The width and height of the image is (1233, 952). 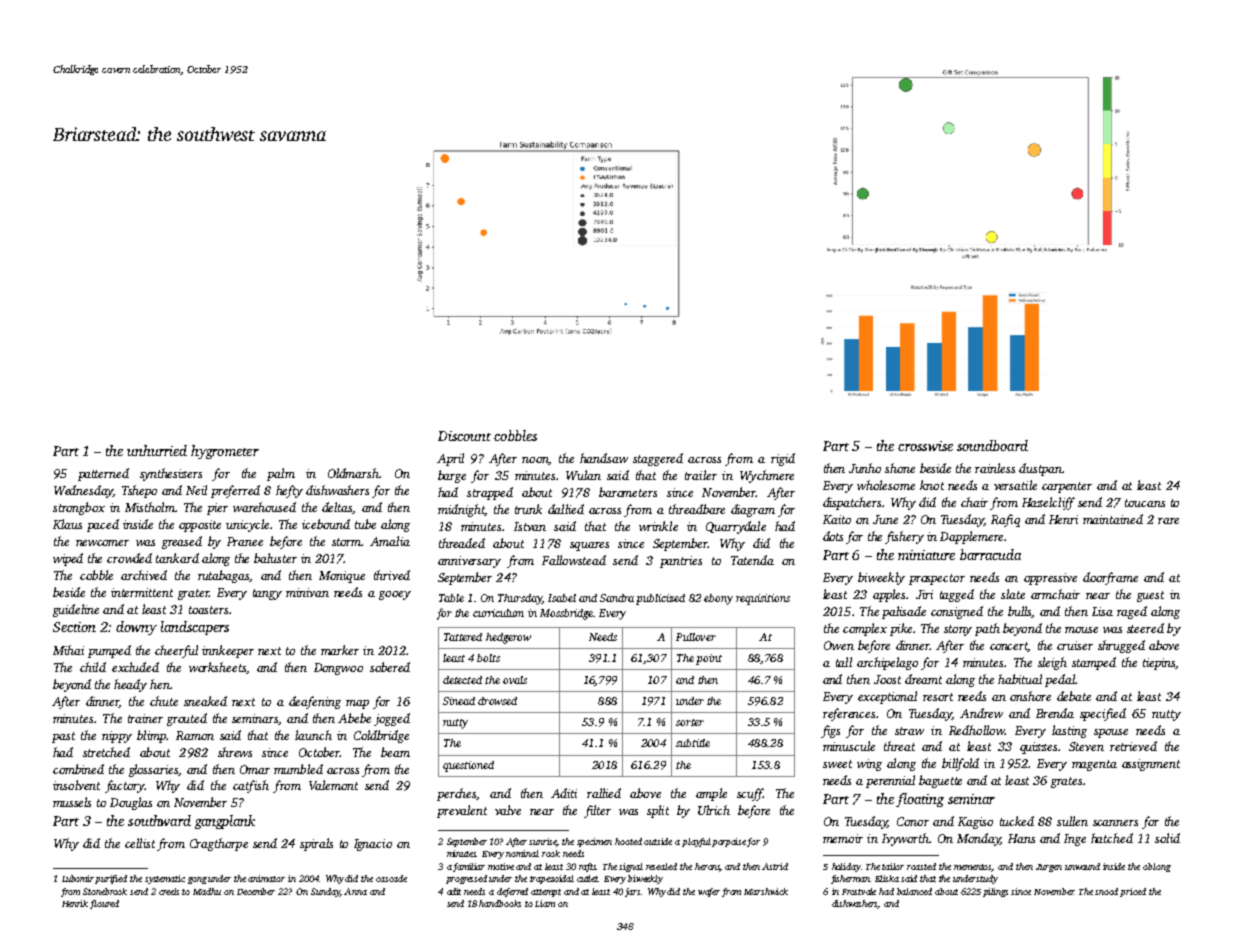 What do you see at coordinates (102, 543) in the image?
I see `newcomer` at bounding box center [102, 543].
